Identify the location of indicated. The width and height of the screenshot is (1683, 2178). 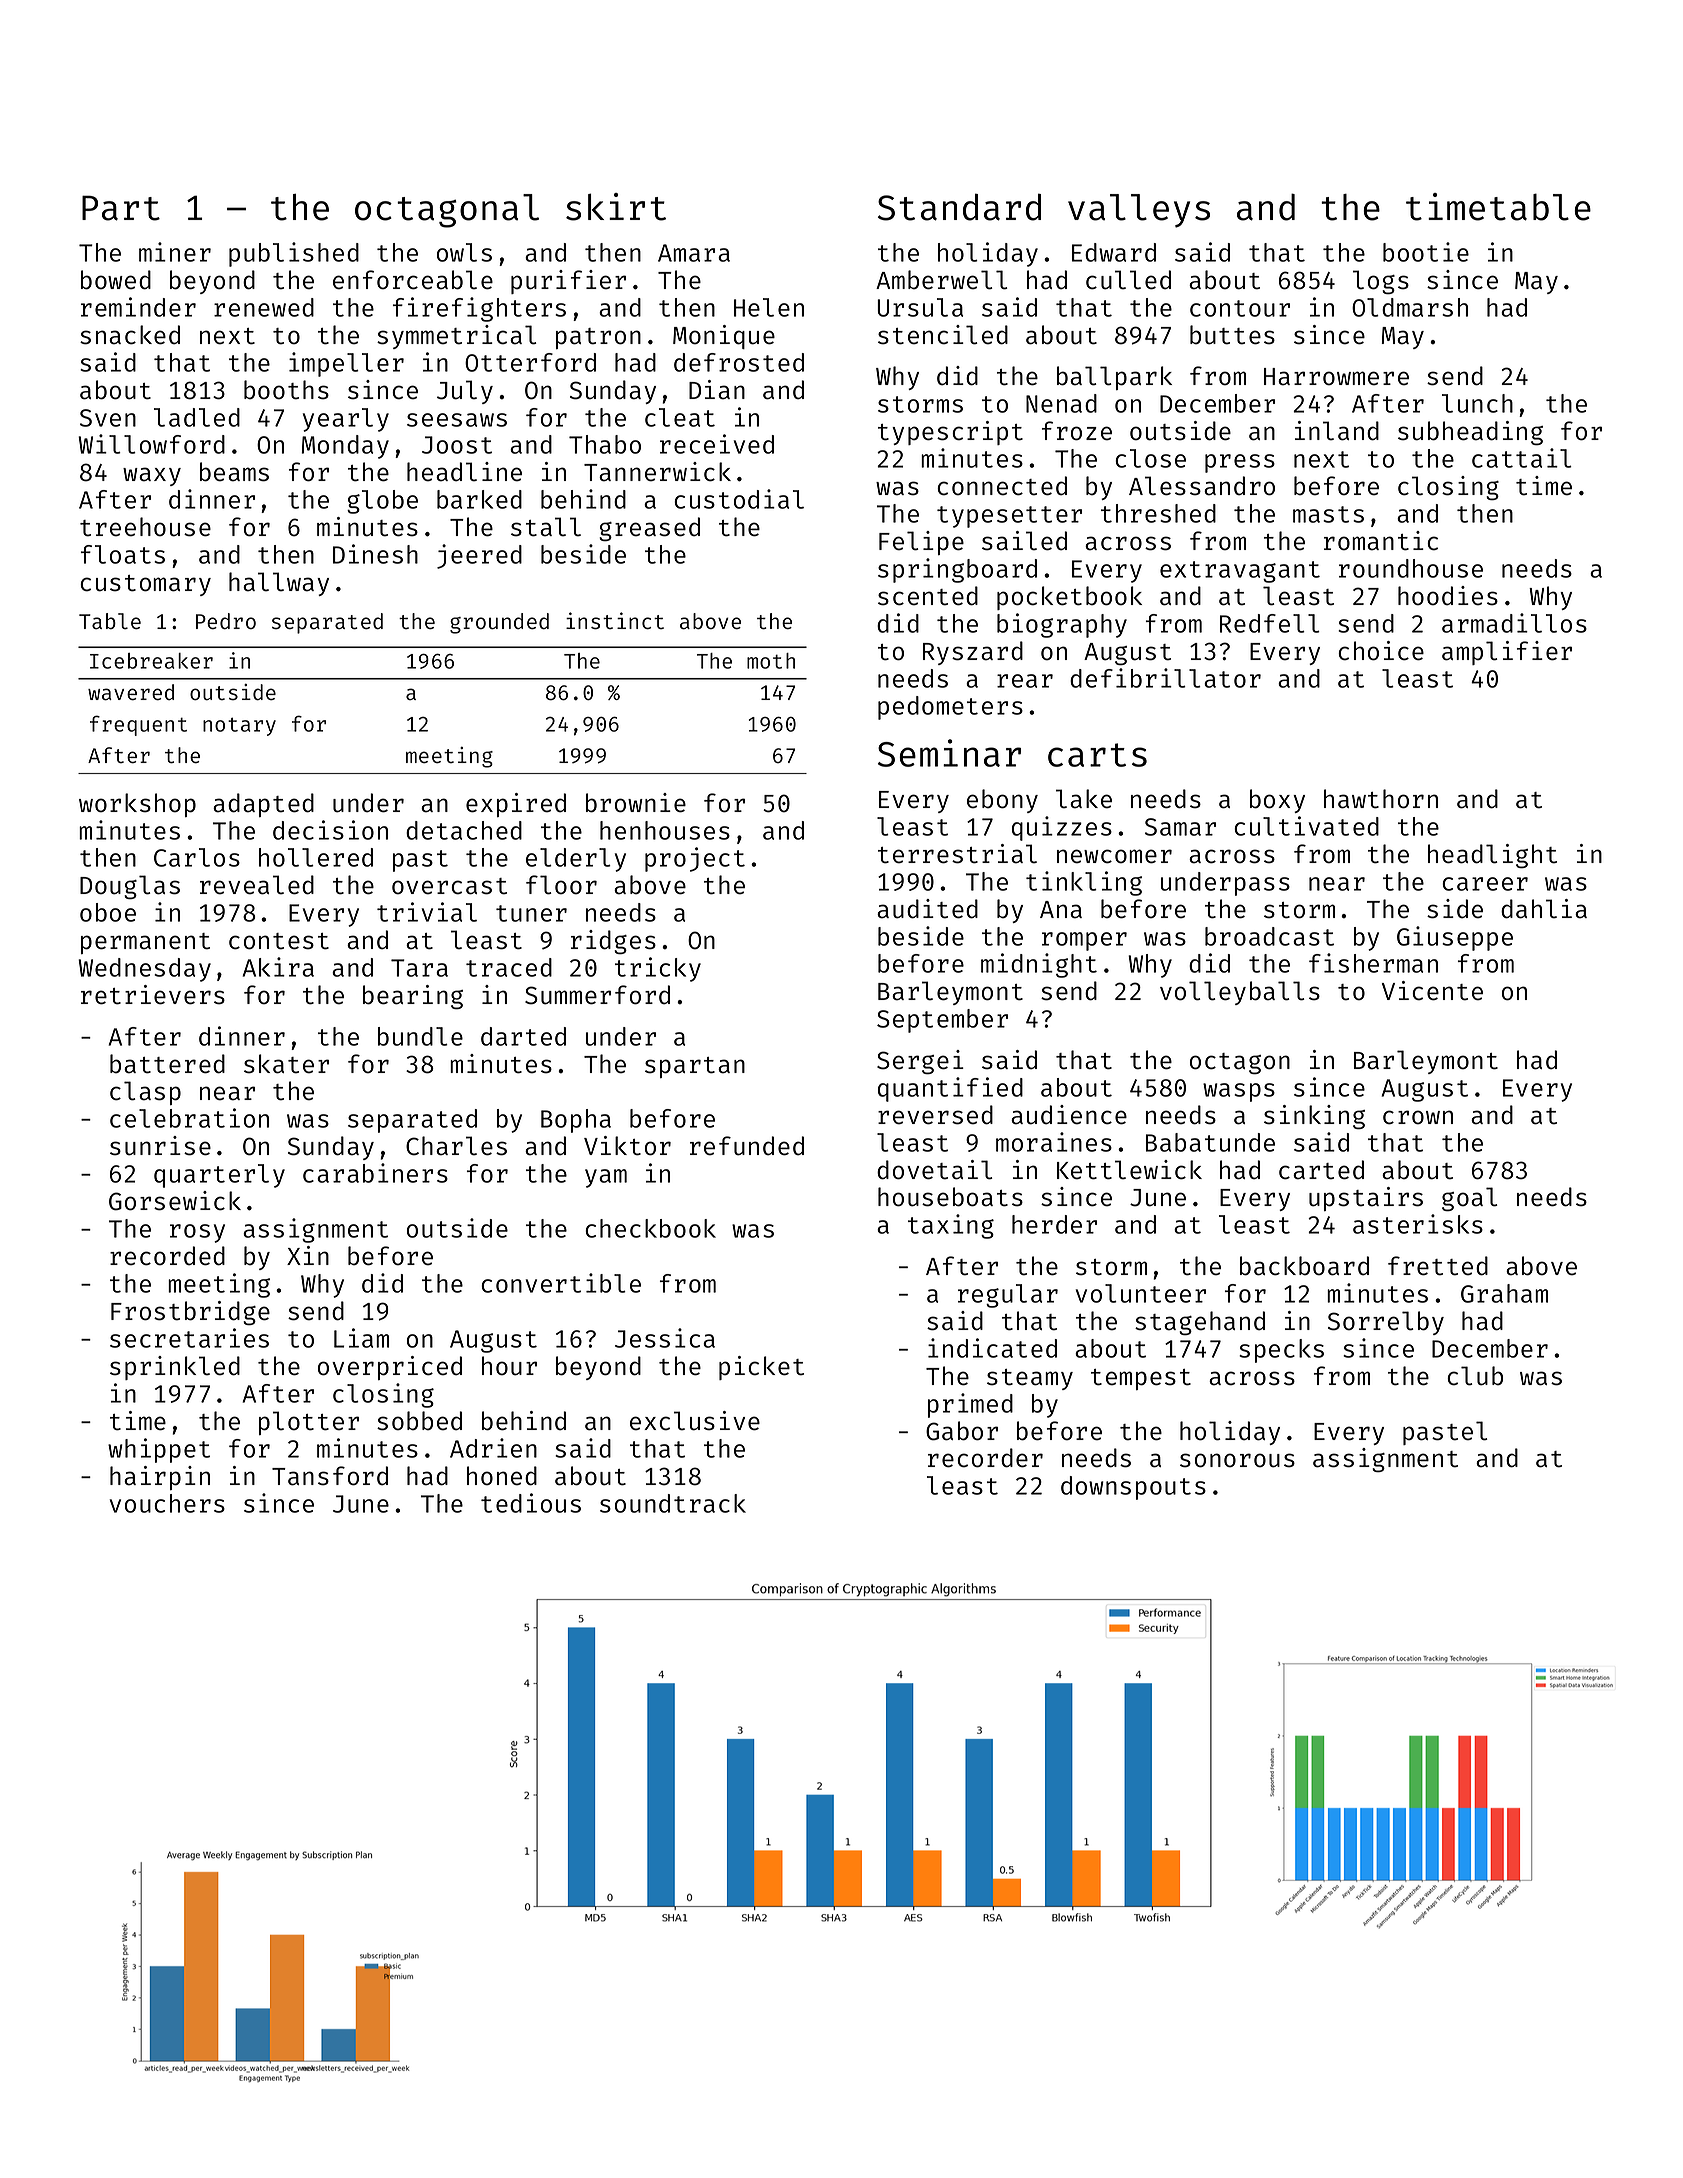
(992, 1348).
